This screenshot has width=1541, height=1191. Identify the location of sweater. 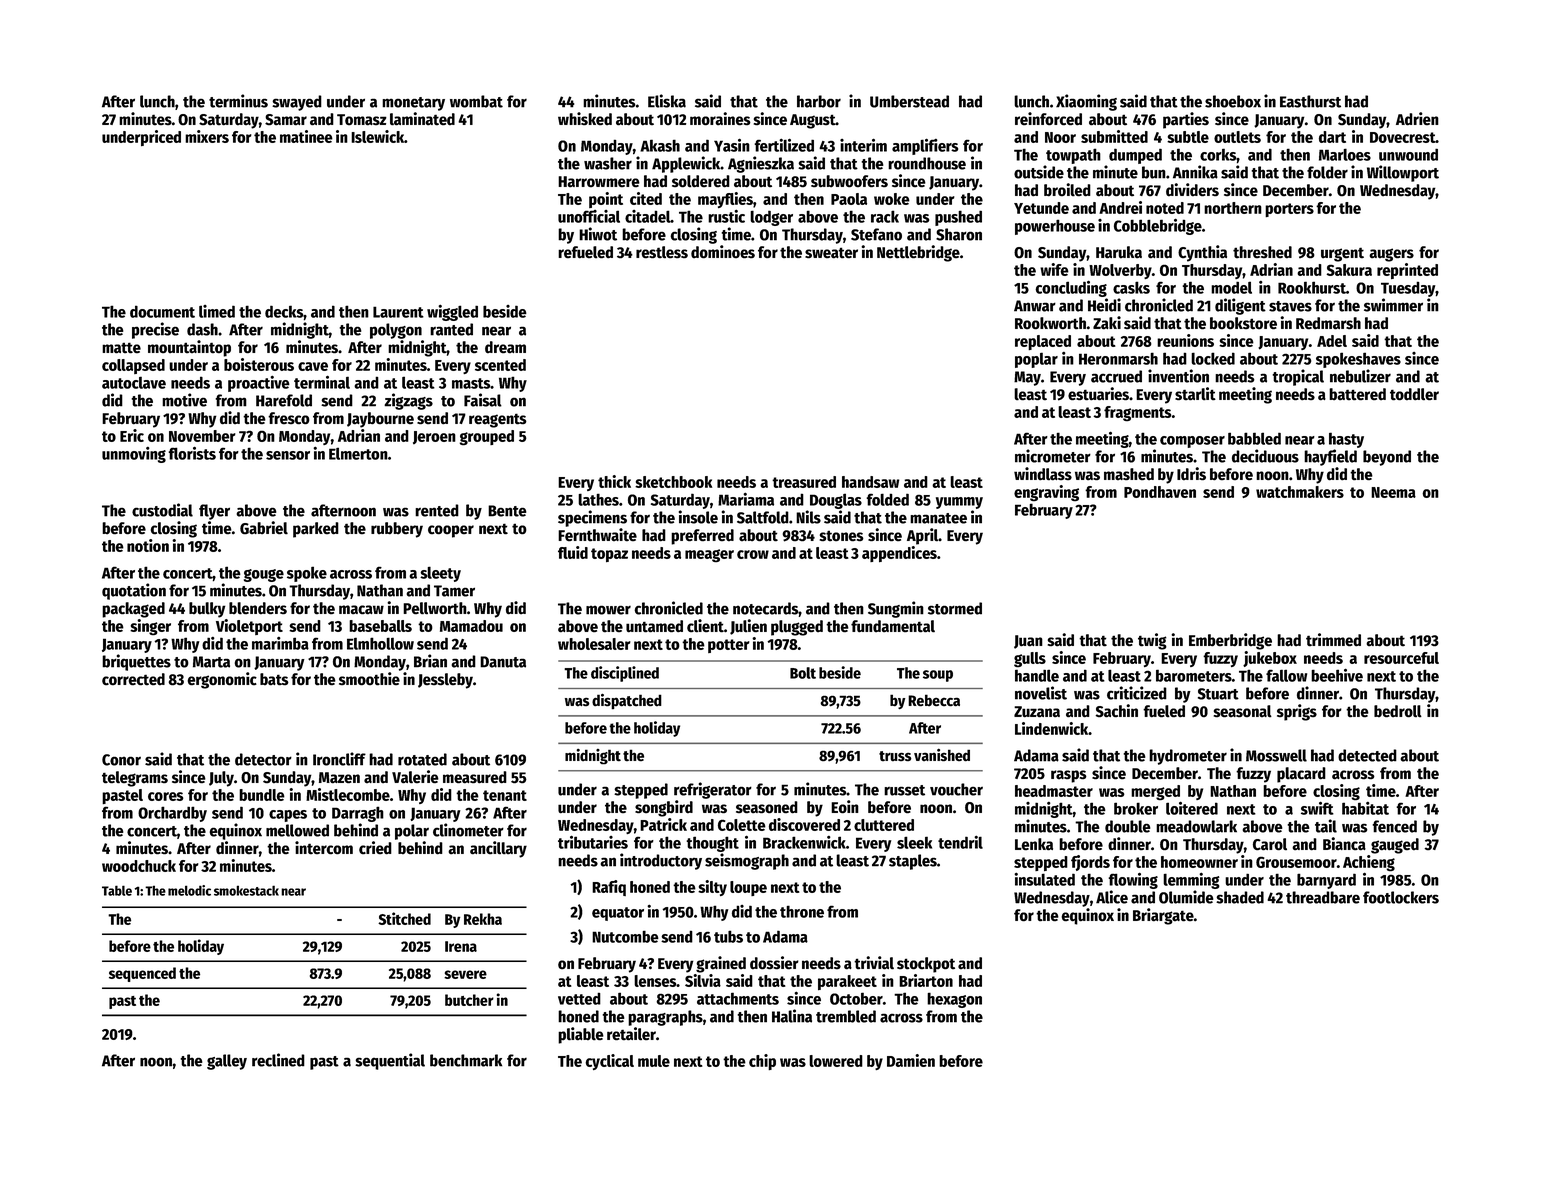
(831, 253).
